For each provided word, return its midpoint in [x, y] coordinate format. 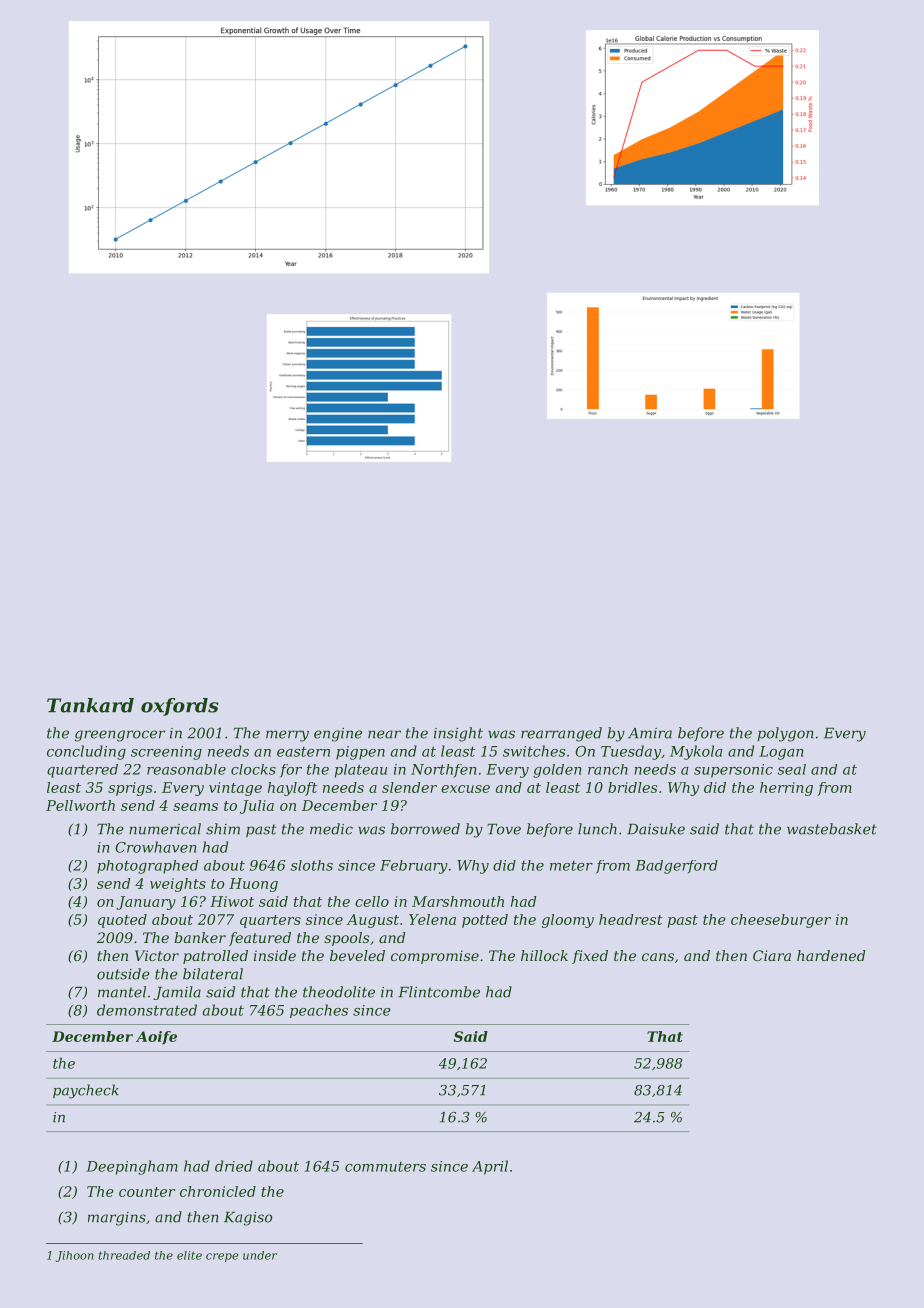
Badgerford [676, 867]
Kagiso [248, 1219]
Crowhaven [155, 847]
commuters [385, 1167]
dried [234, 1166]
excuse [465, 789]
